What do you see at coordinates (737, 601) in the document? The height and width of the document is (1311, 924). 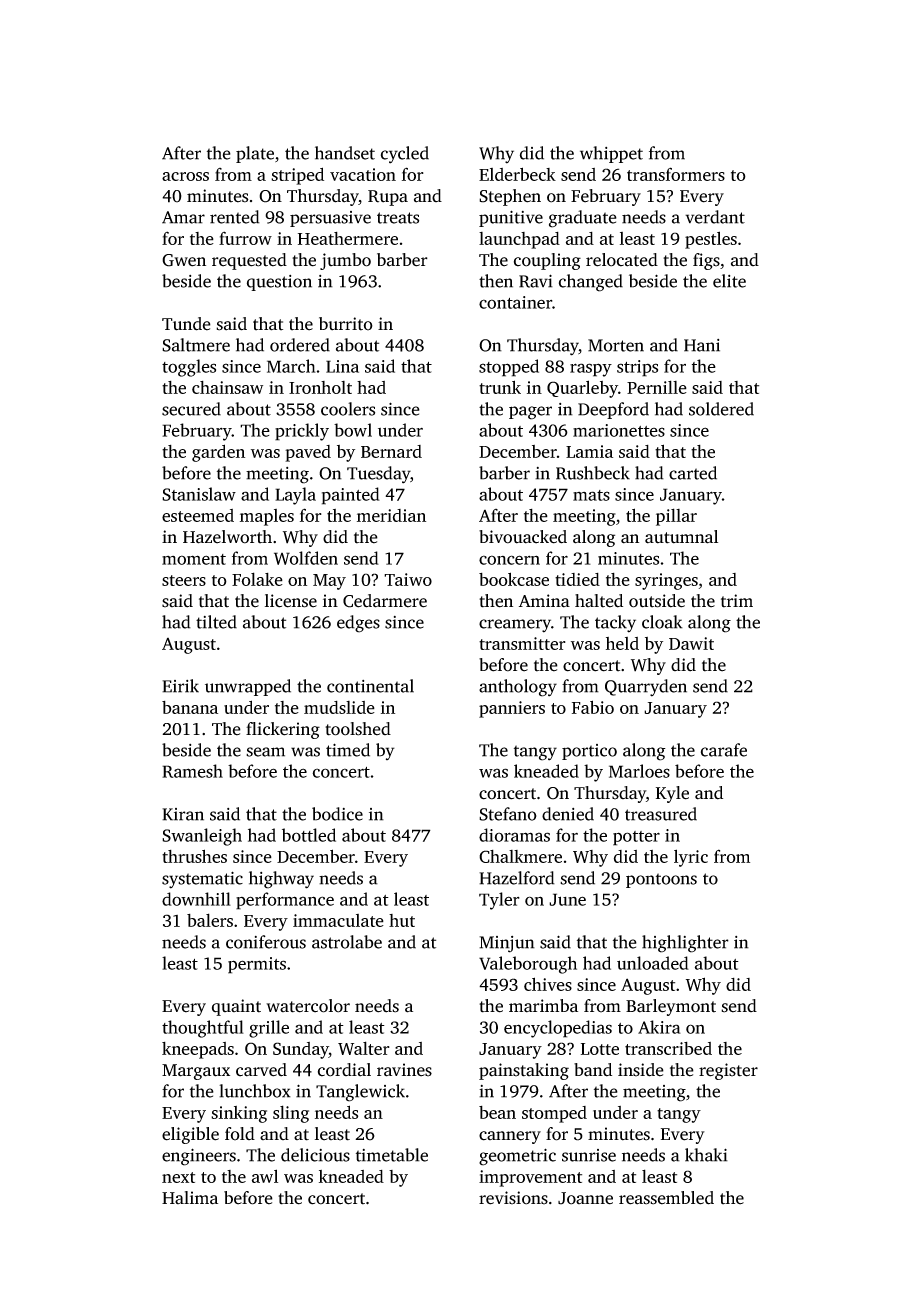 I see `trim` at bounding box center [737, 601].
